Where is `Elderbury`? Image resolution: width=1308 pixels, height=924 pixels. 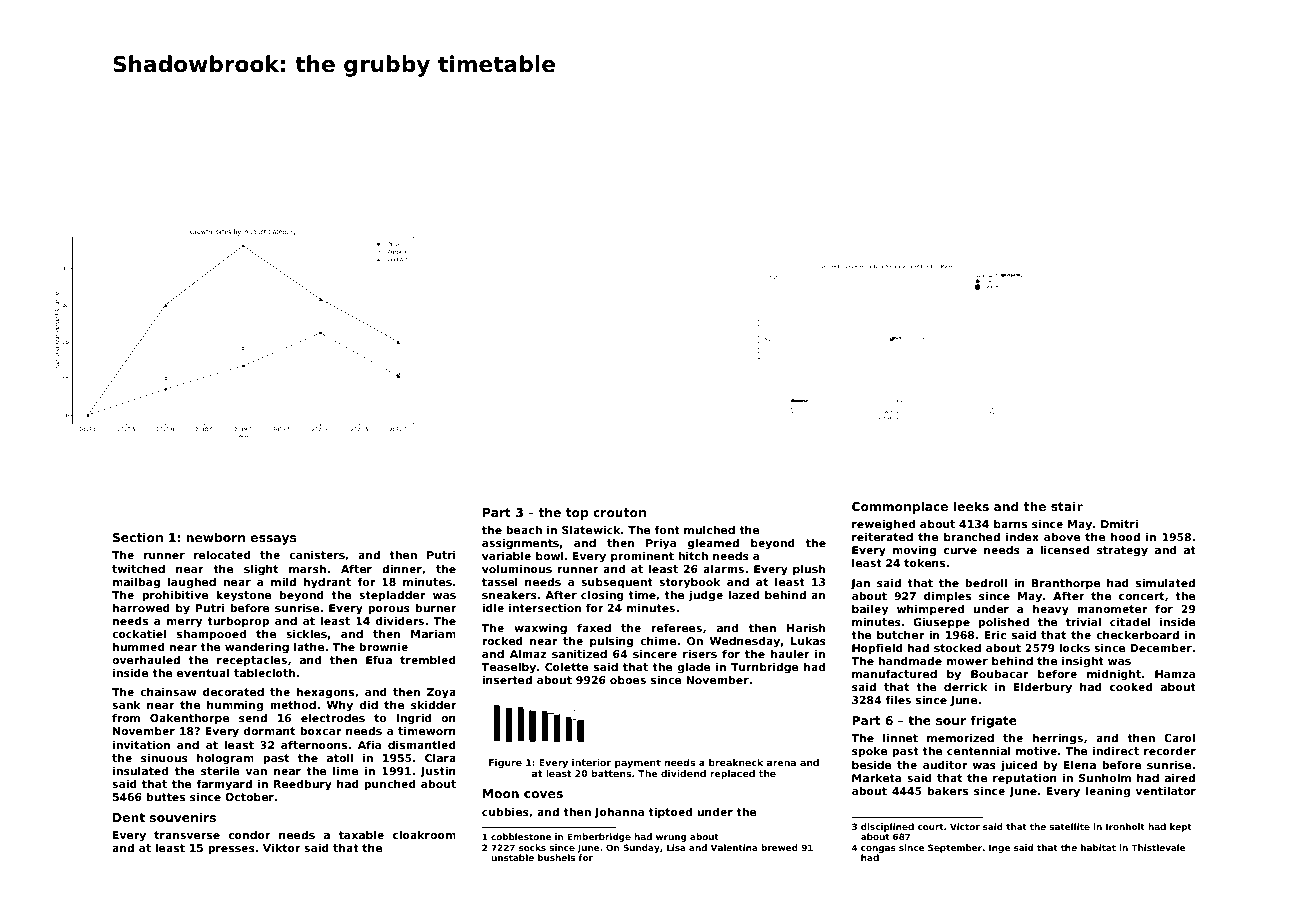
Elderbury is located at coordinates (1042, 688).
